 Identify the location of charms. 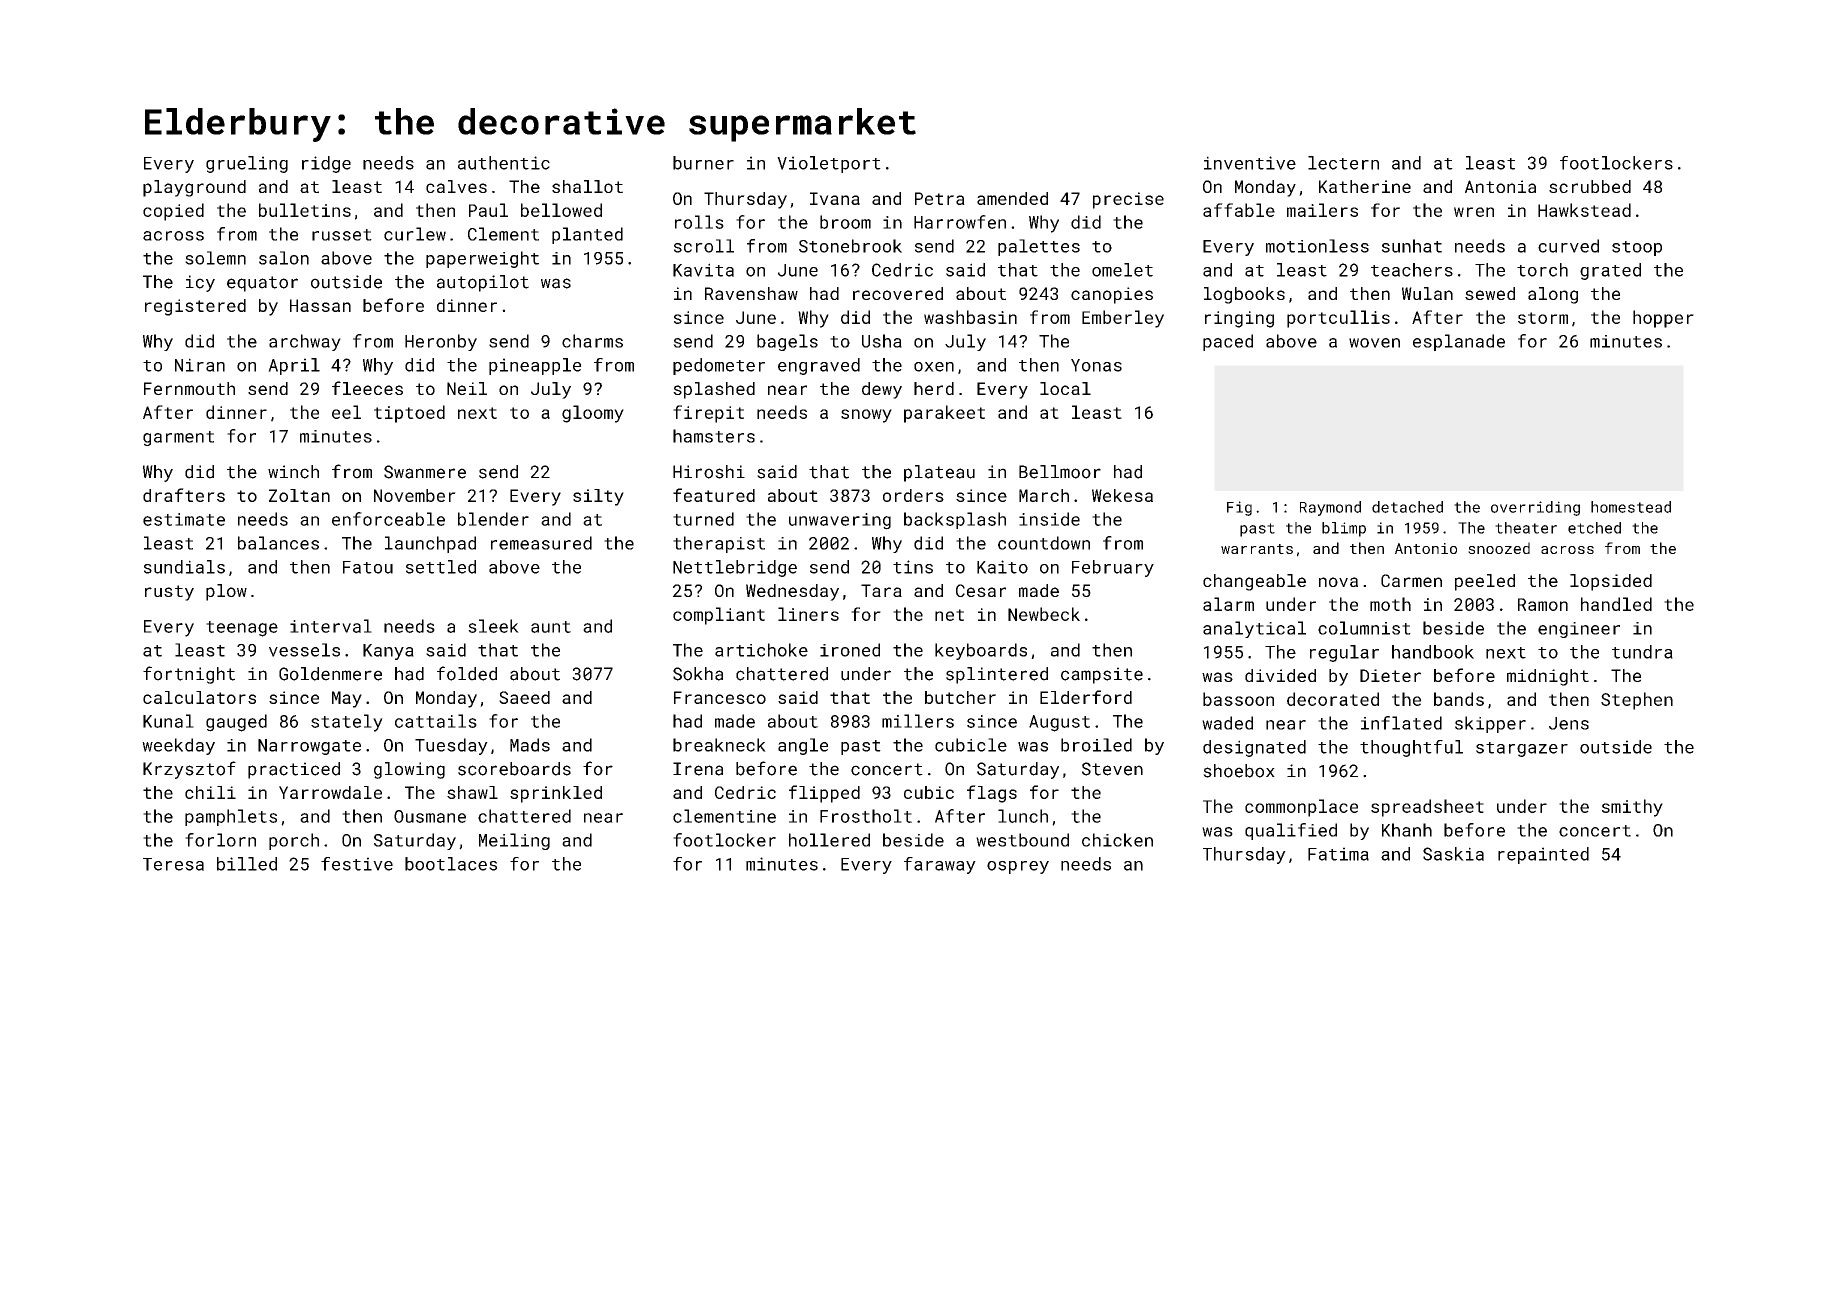
(592, 341).
